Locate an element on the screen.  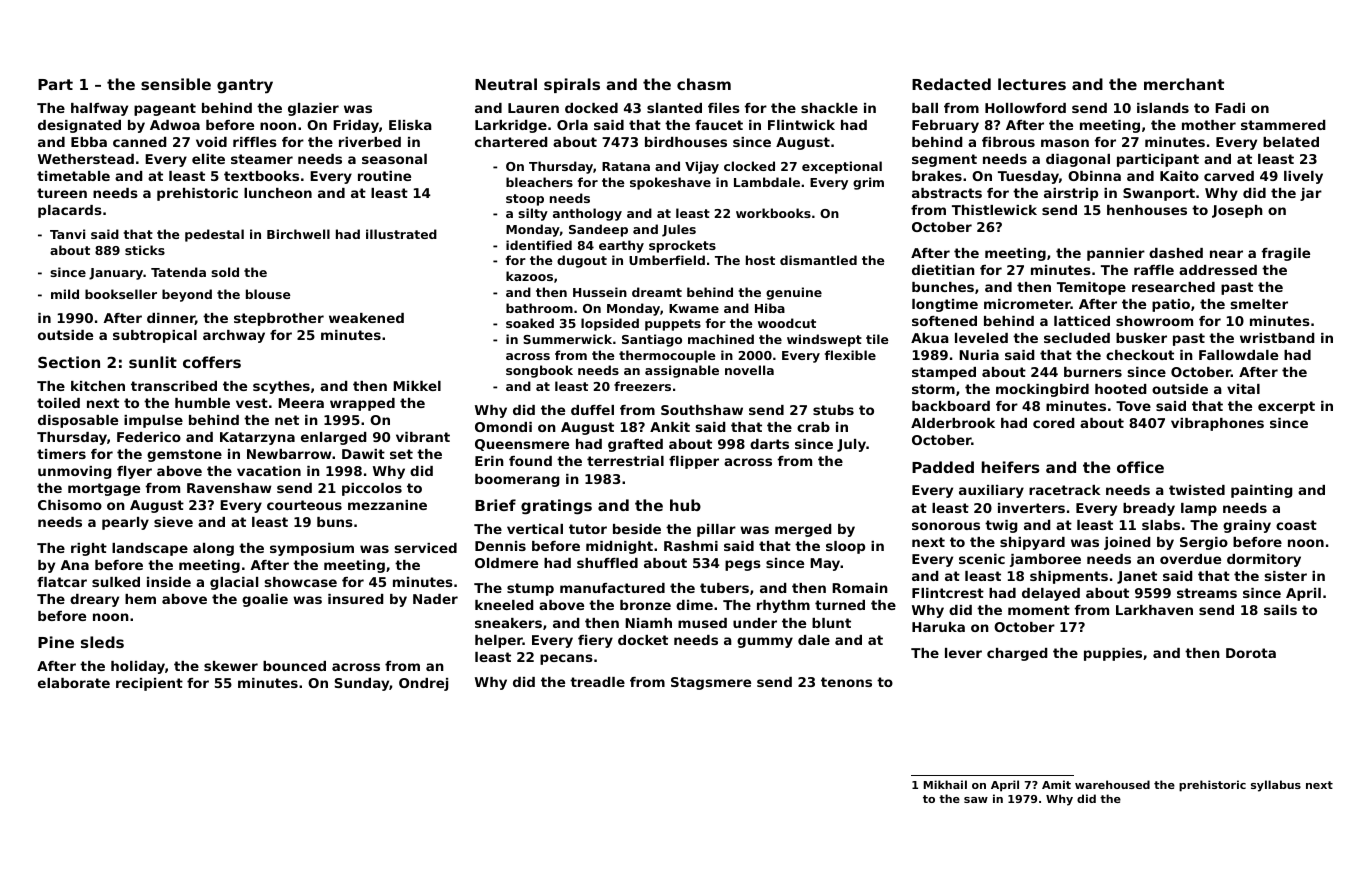
syllabus is located at coordinates (1276, 786).
